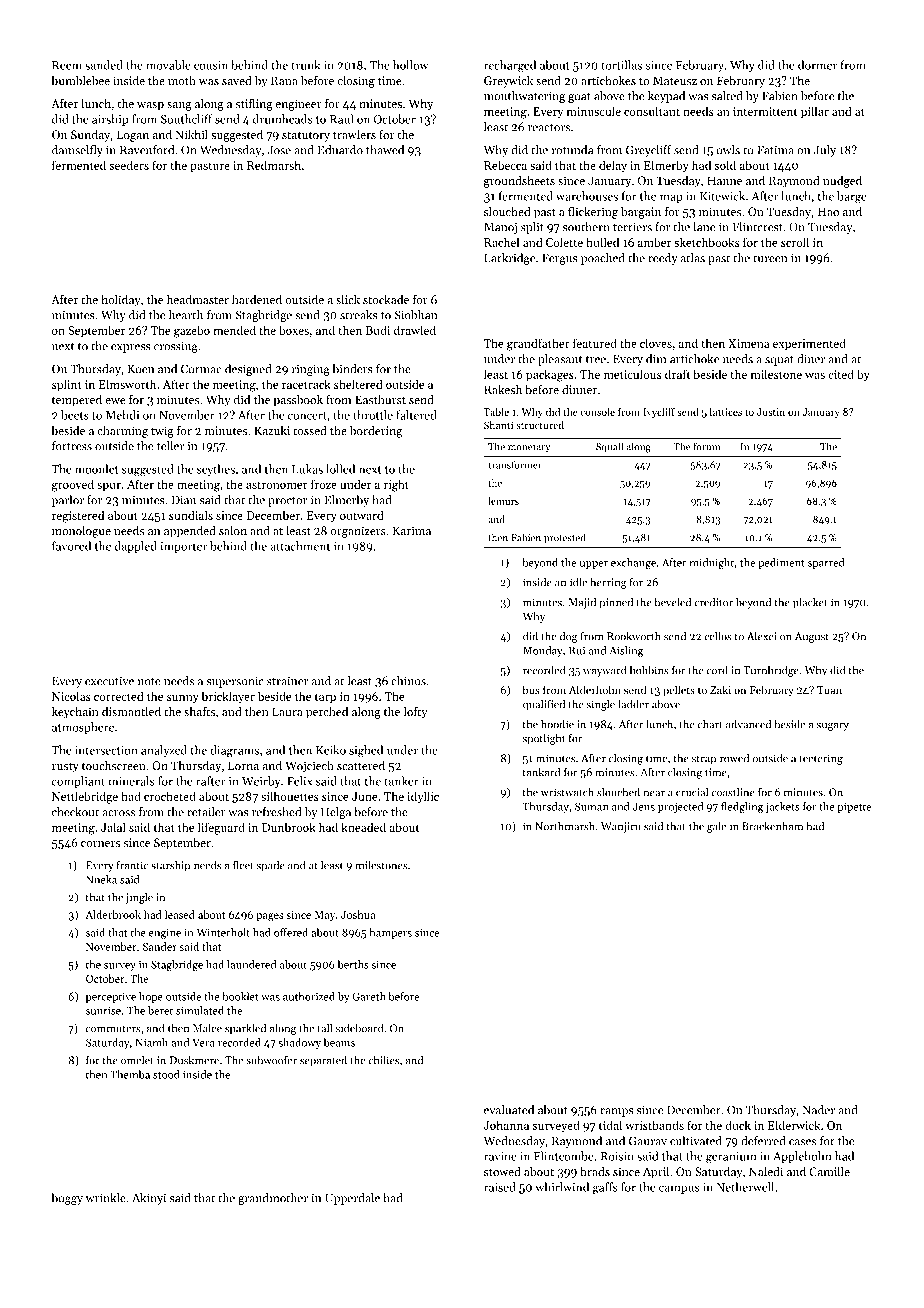 This page has width=924, height=1308. What do you see at coordinates (602, 242) in the page?
I see `hulled` at bounding box center [602, 242].
